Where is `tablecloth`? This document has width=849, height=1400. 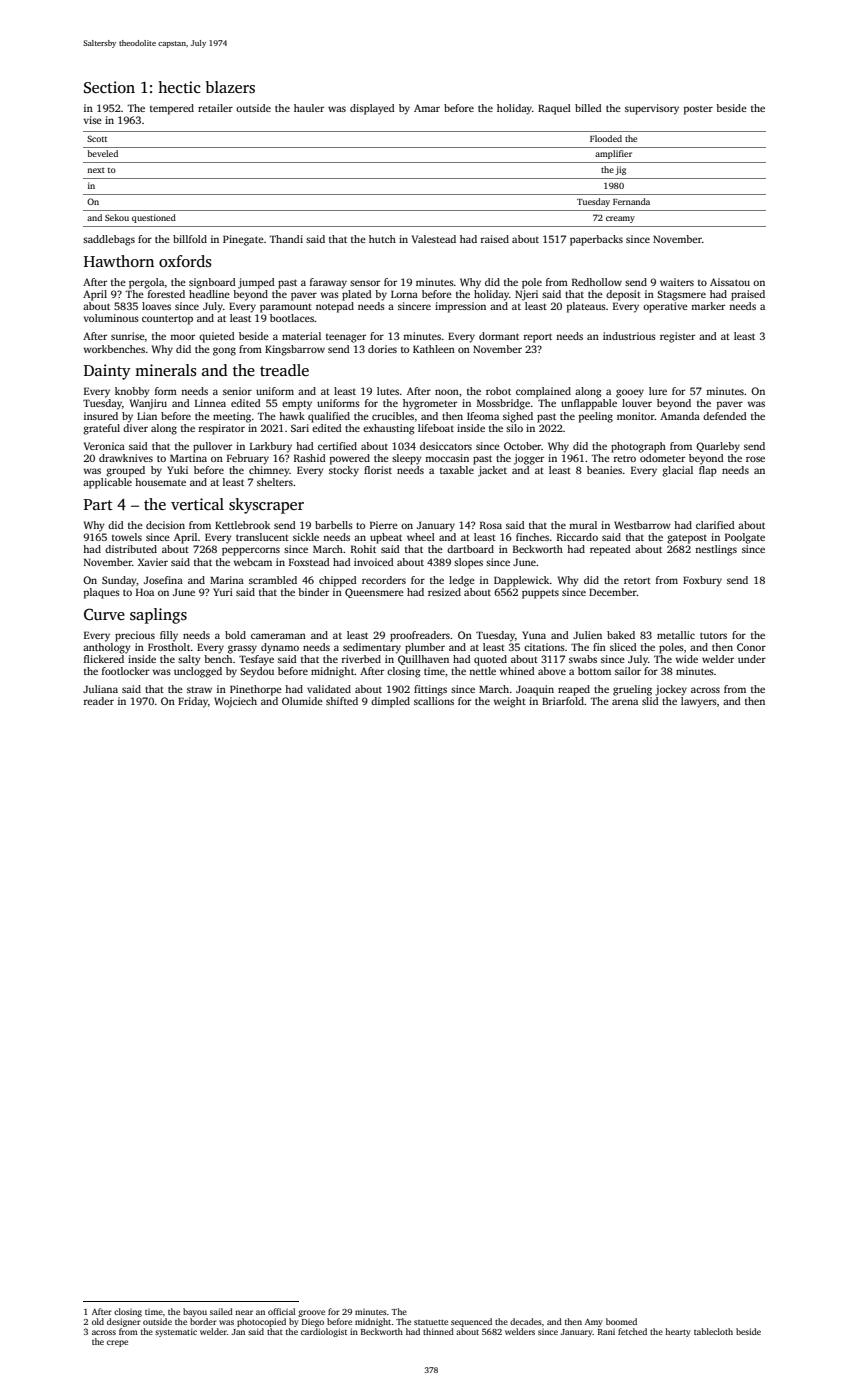 tablecloth is located at coordinates (713, 1331).
